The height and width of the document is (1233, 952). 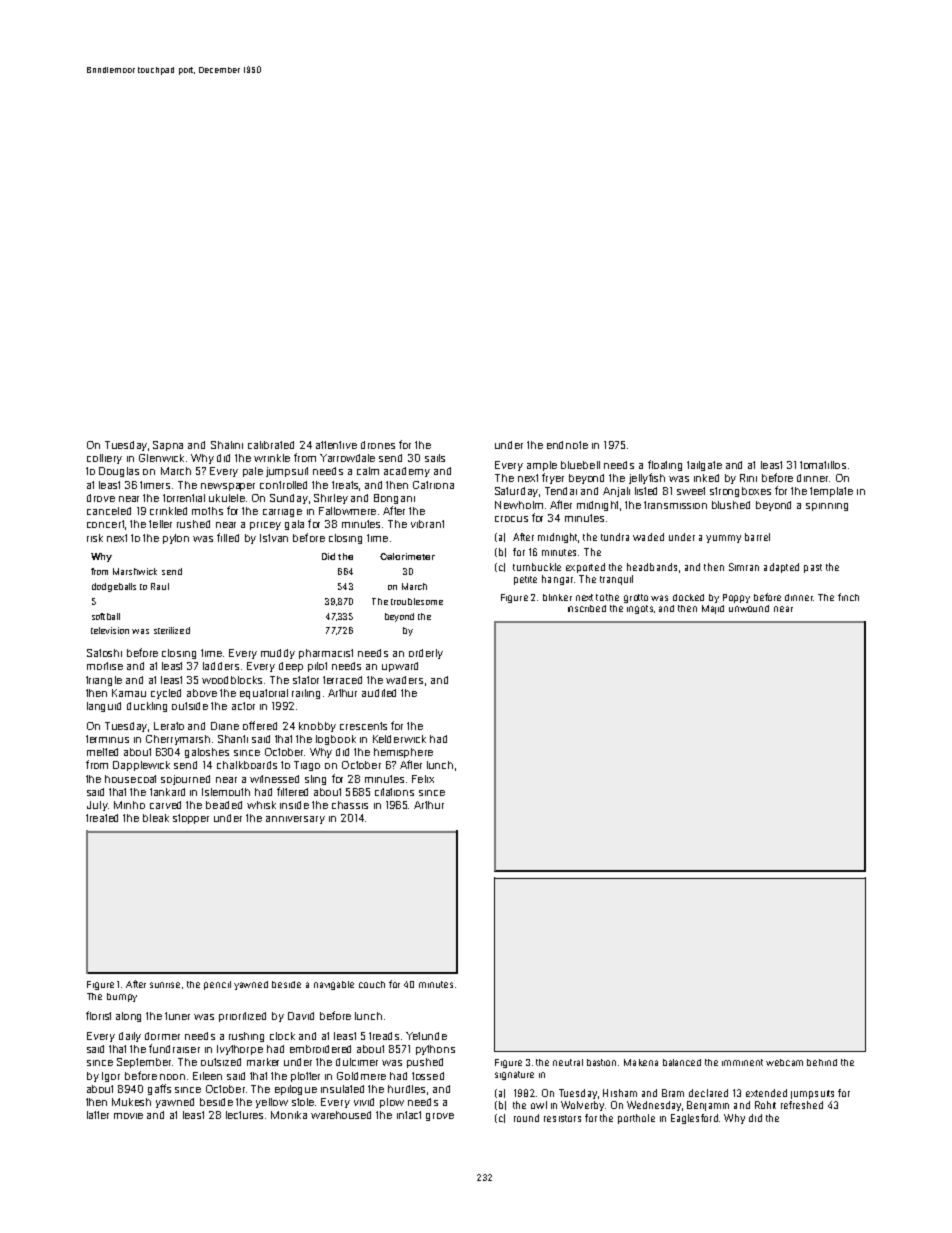 I want to click on Eaglesford, so click(x=694, y=1119).
